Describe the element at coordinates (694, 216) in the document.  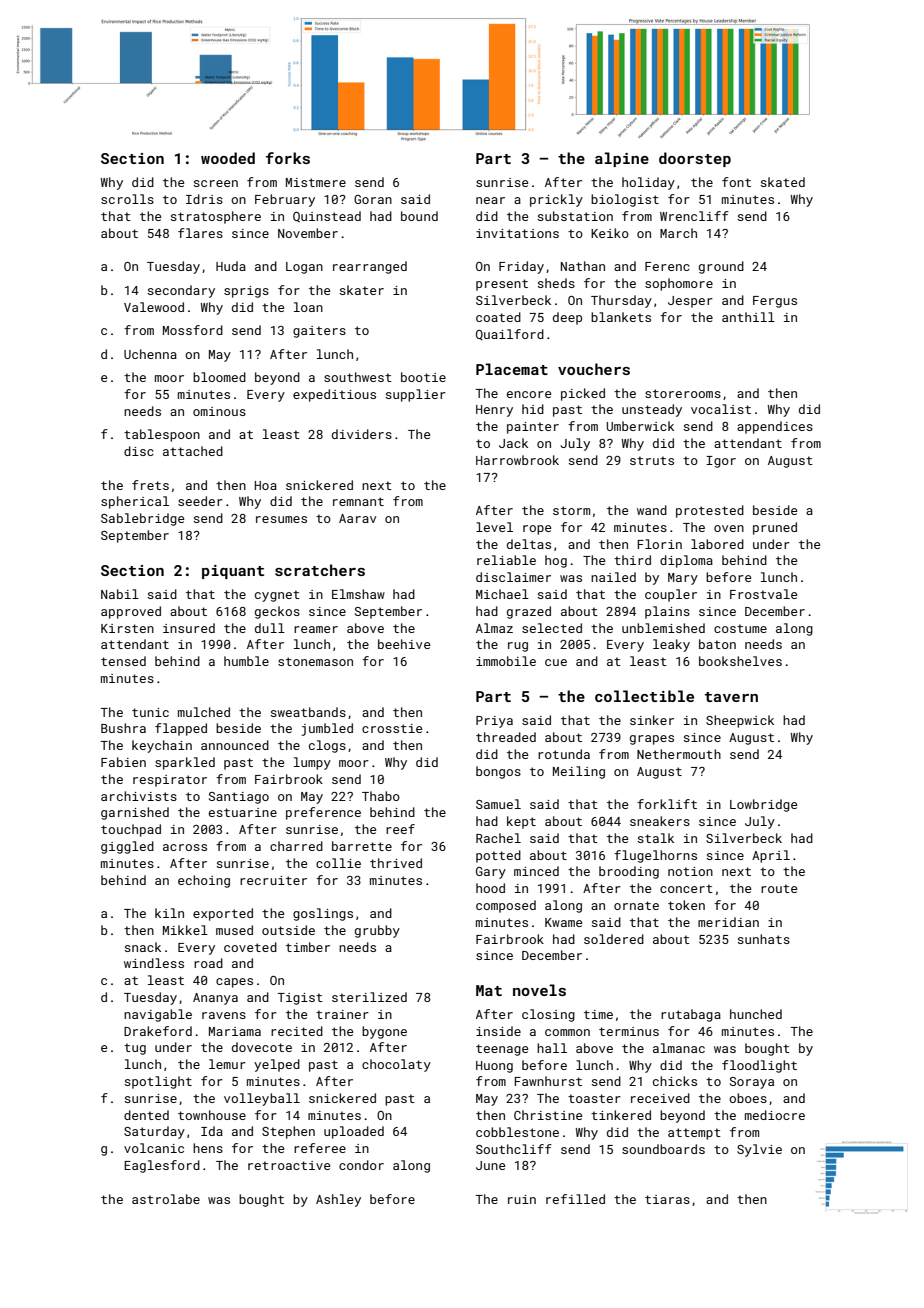
I see `Wrencliff` at that location.
